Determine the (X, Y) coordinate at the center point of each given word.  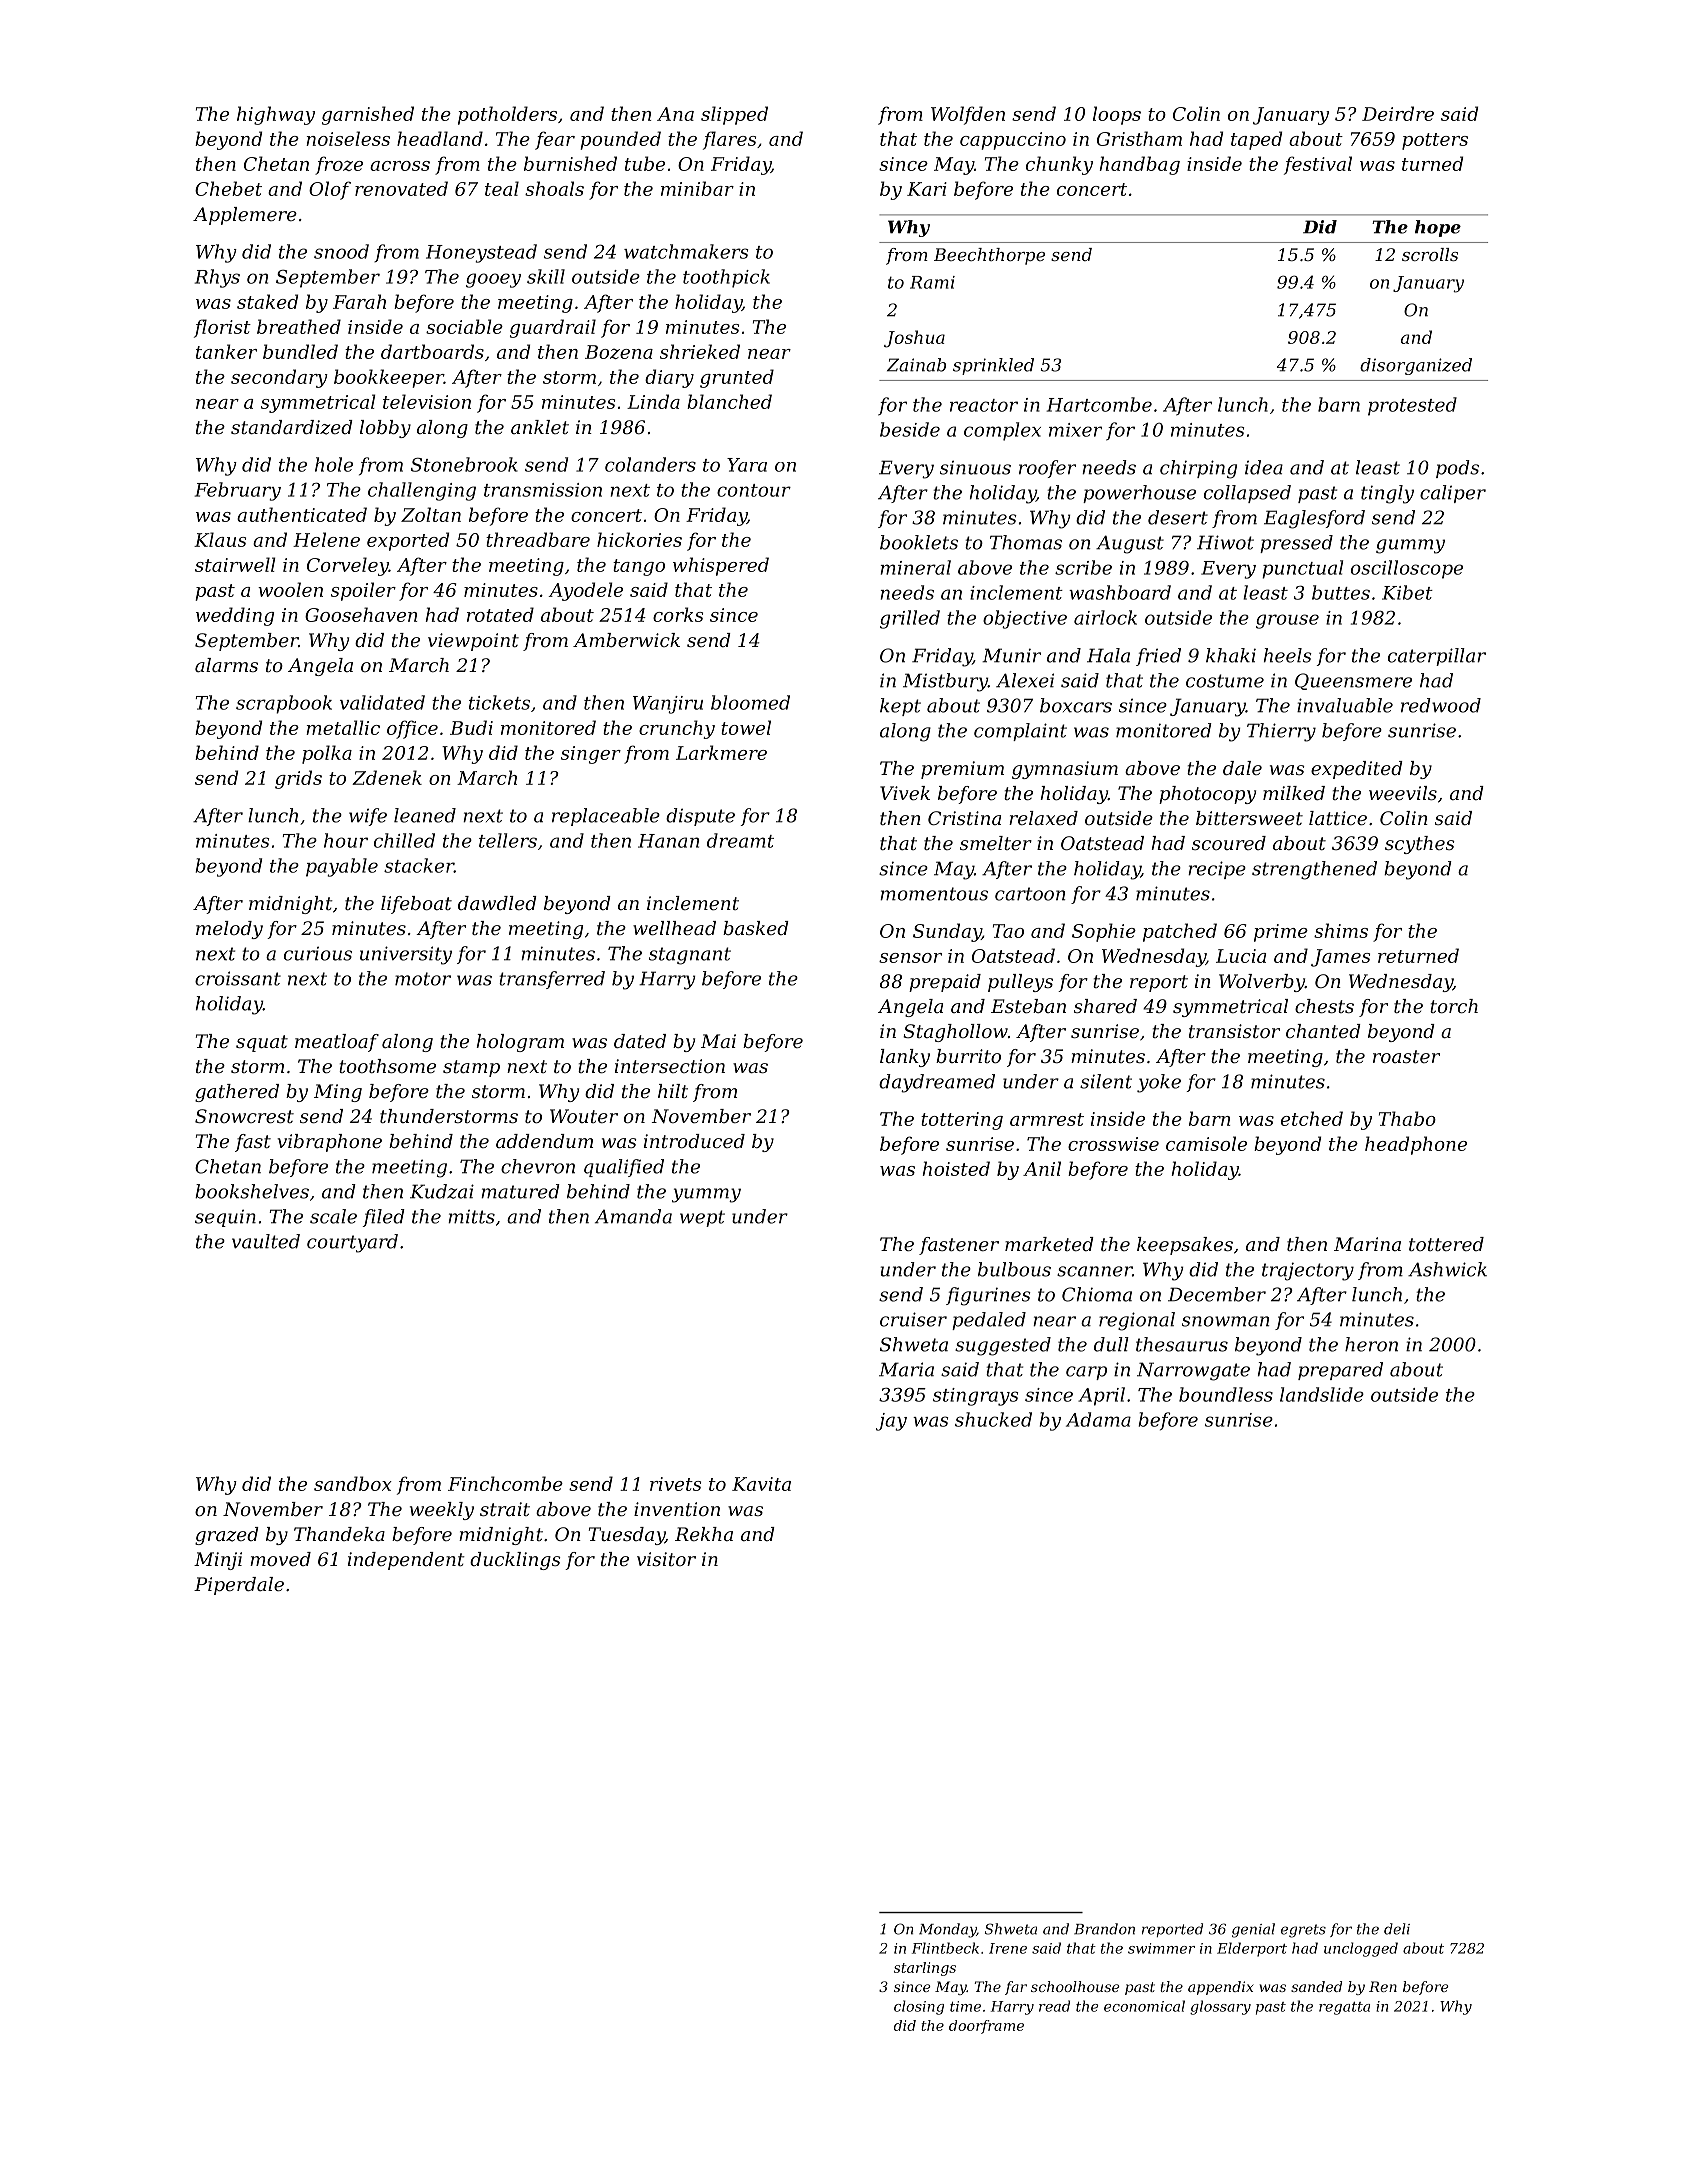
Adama (1098, 1419)
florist (222, 328)
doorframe (986, 2027)
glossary (1220, 2007)
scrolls (1430, 254)
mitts (471, 1216)
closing (919, 2007)
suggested (1003, 1346)
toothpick (726, 278)
